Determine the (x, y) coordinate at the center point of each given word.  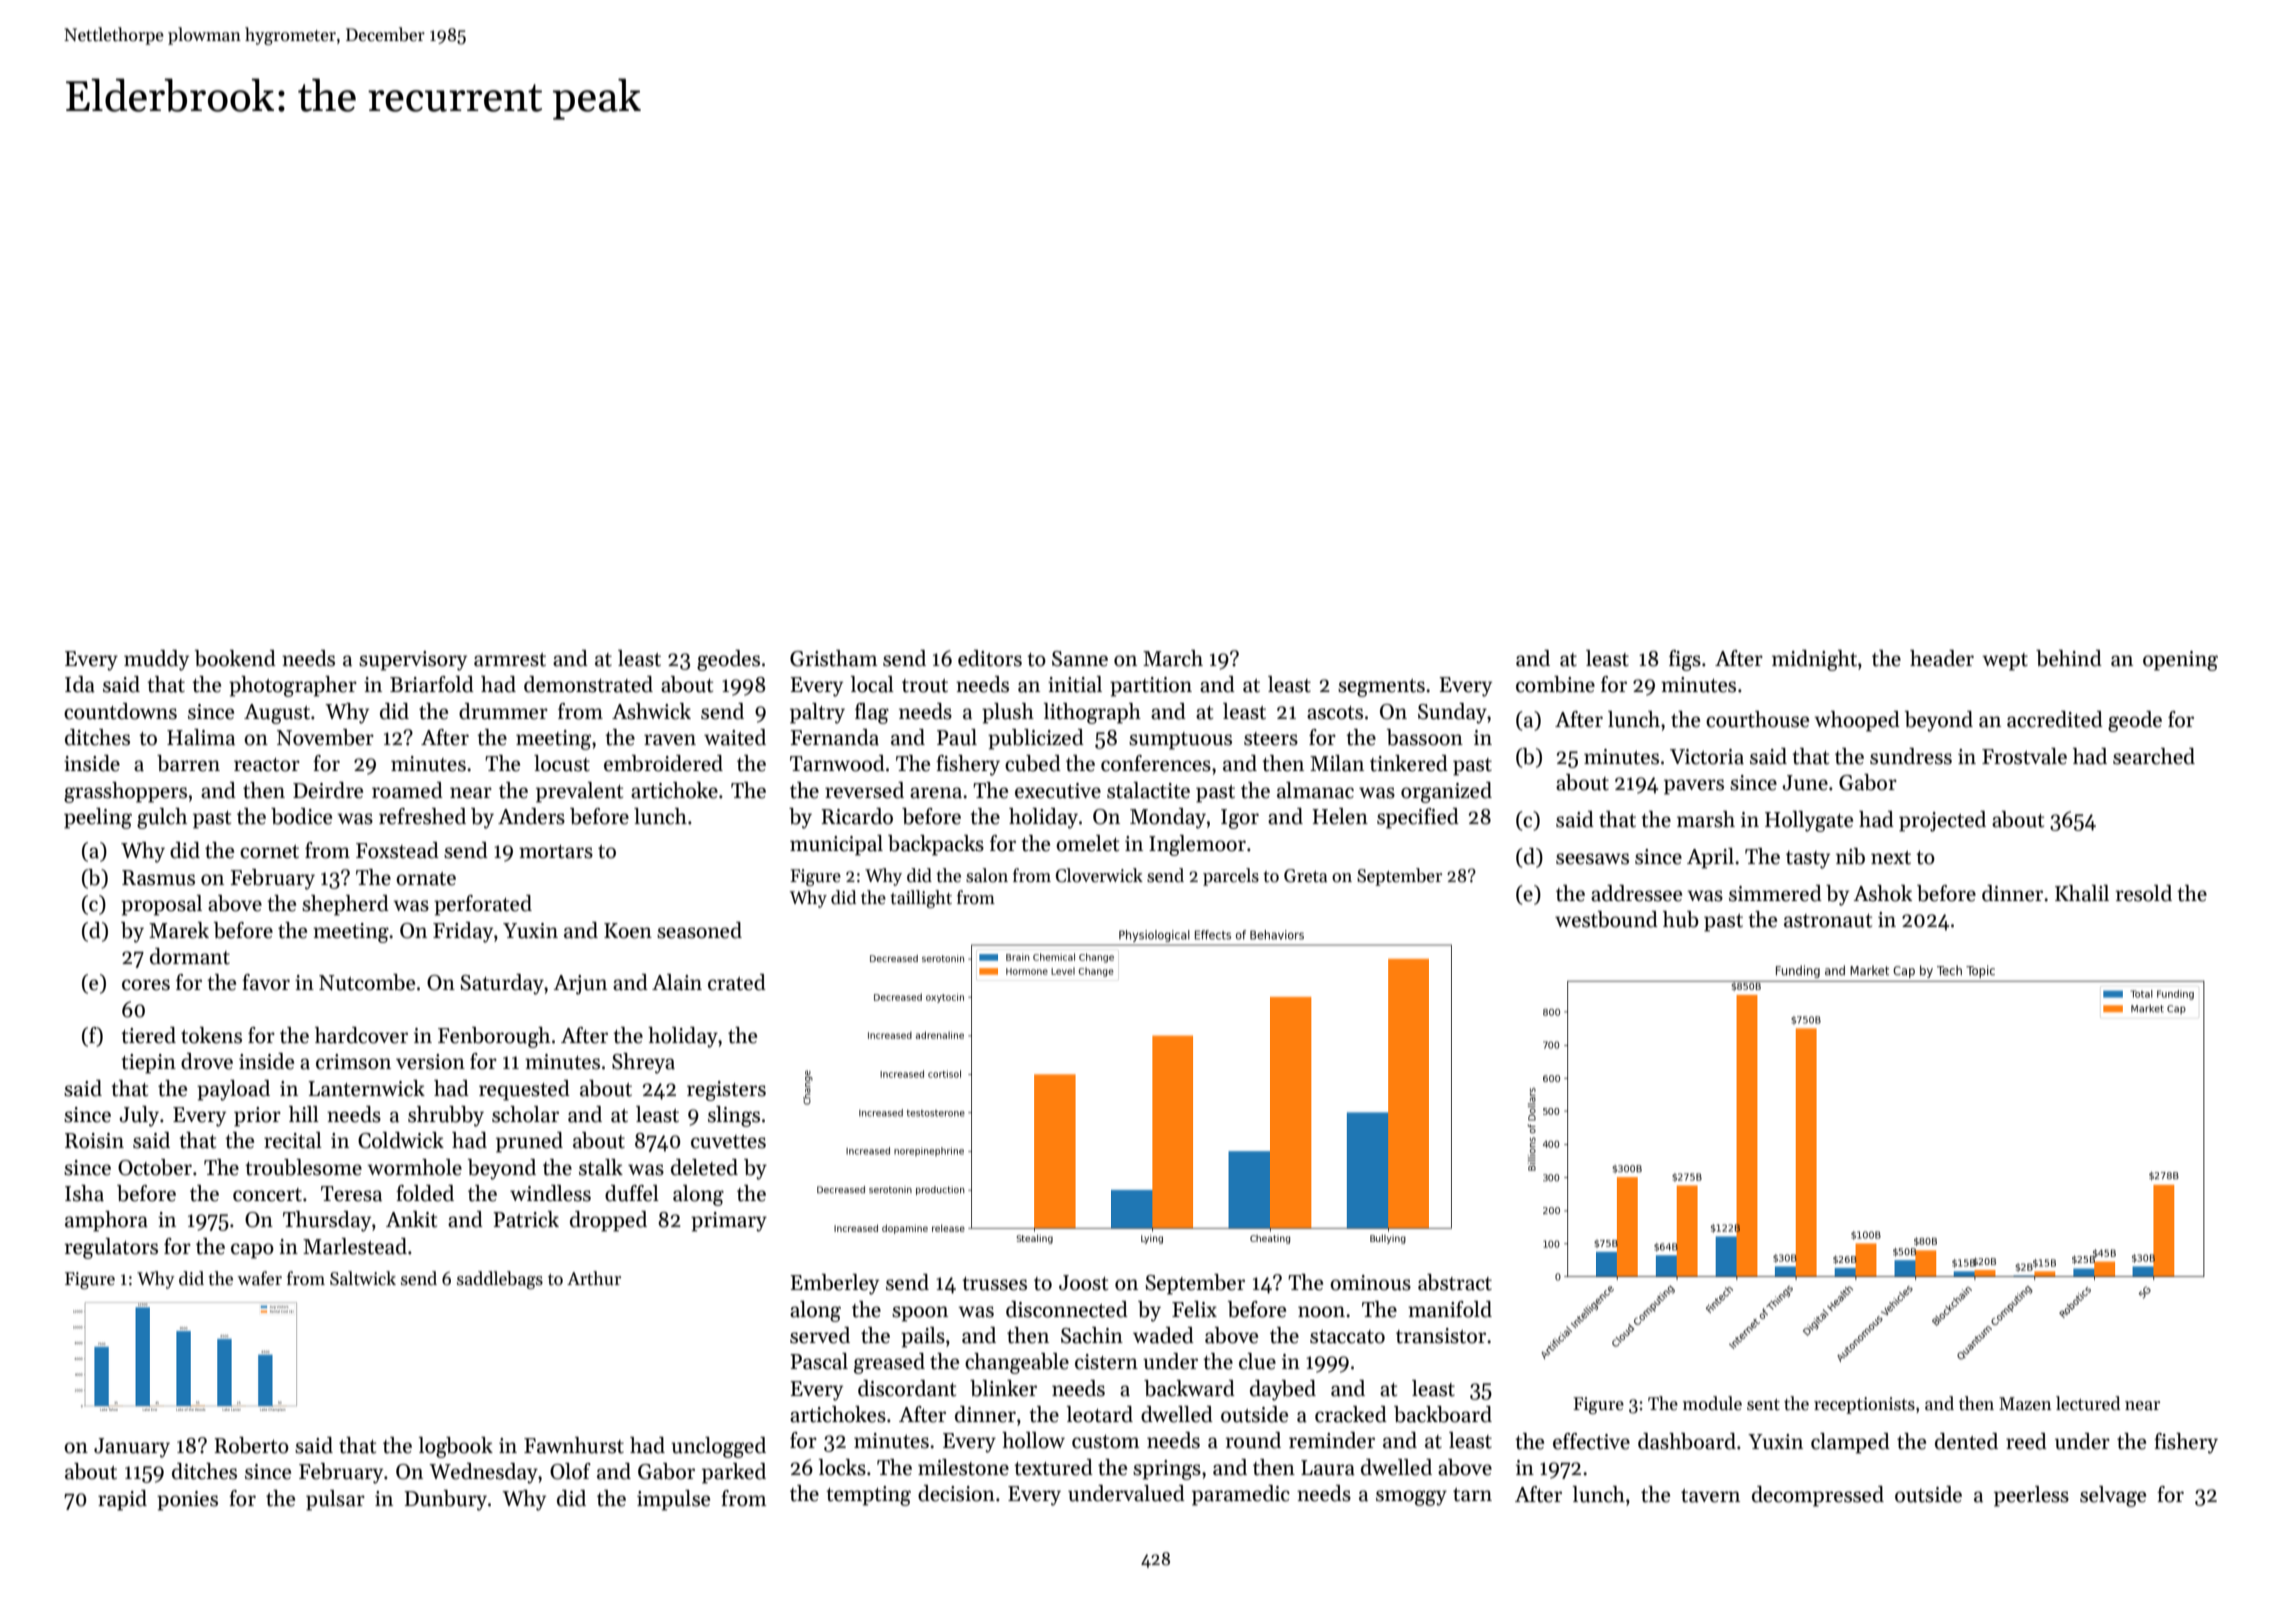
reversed (864, 790)
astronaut (1828, 921)
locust (562, 763)
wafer (259, 1278)
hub (1681, 919)
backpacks (936, 845)
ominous (1370, 1283)
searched (2154, 756)
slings (734, 1116)
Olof (570, 1471)
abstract (1455, 1282)
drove (207, 1061)
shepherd (345, 905)
